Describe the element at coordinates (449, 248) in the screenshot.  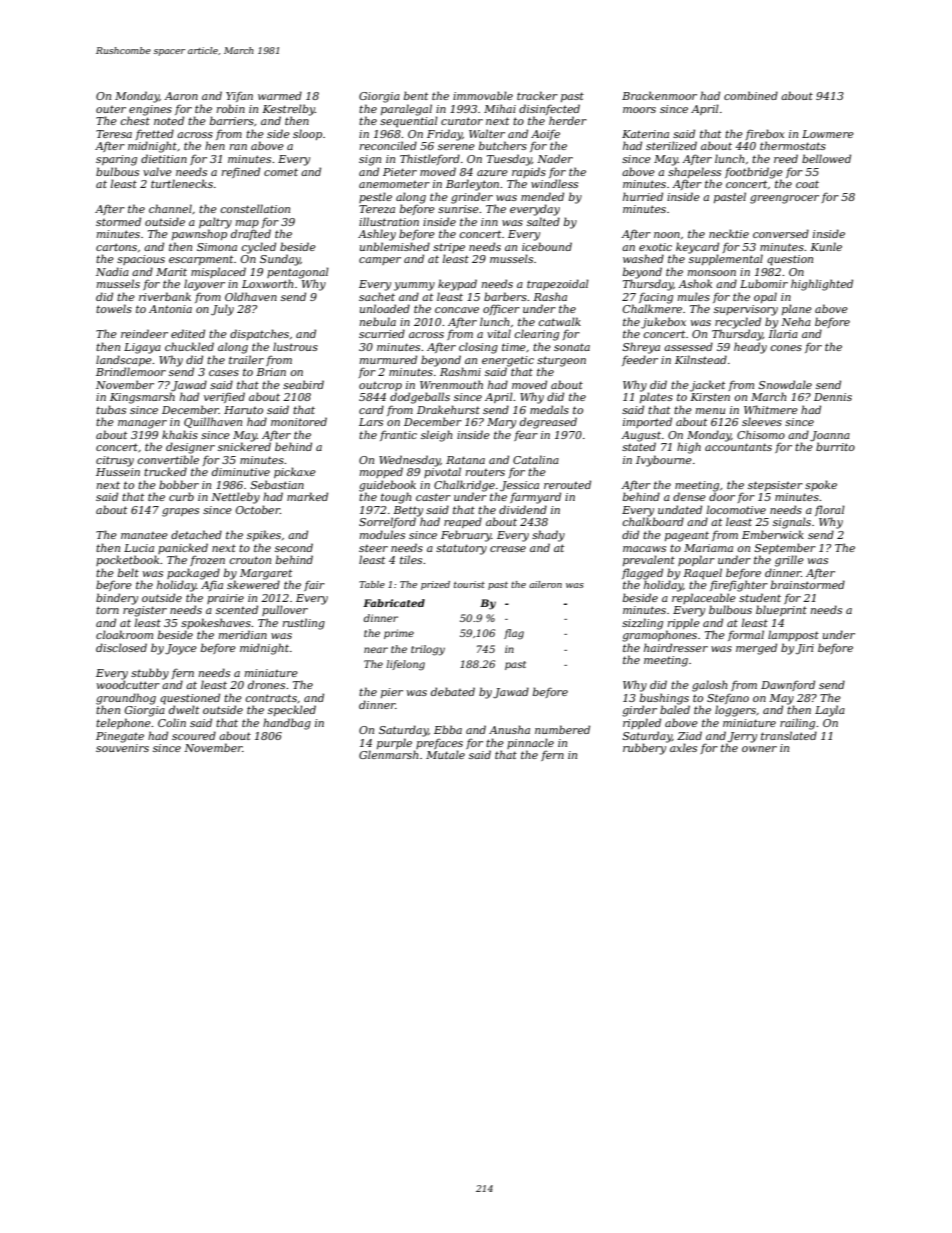
I see `stripe` at that location.
